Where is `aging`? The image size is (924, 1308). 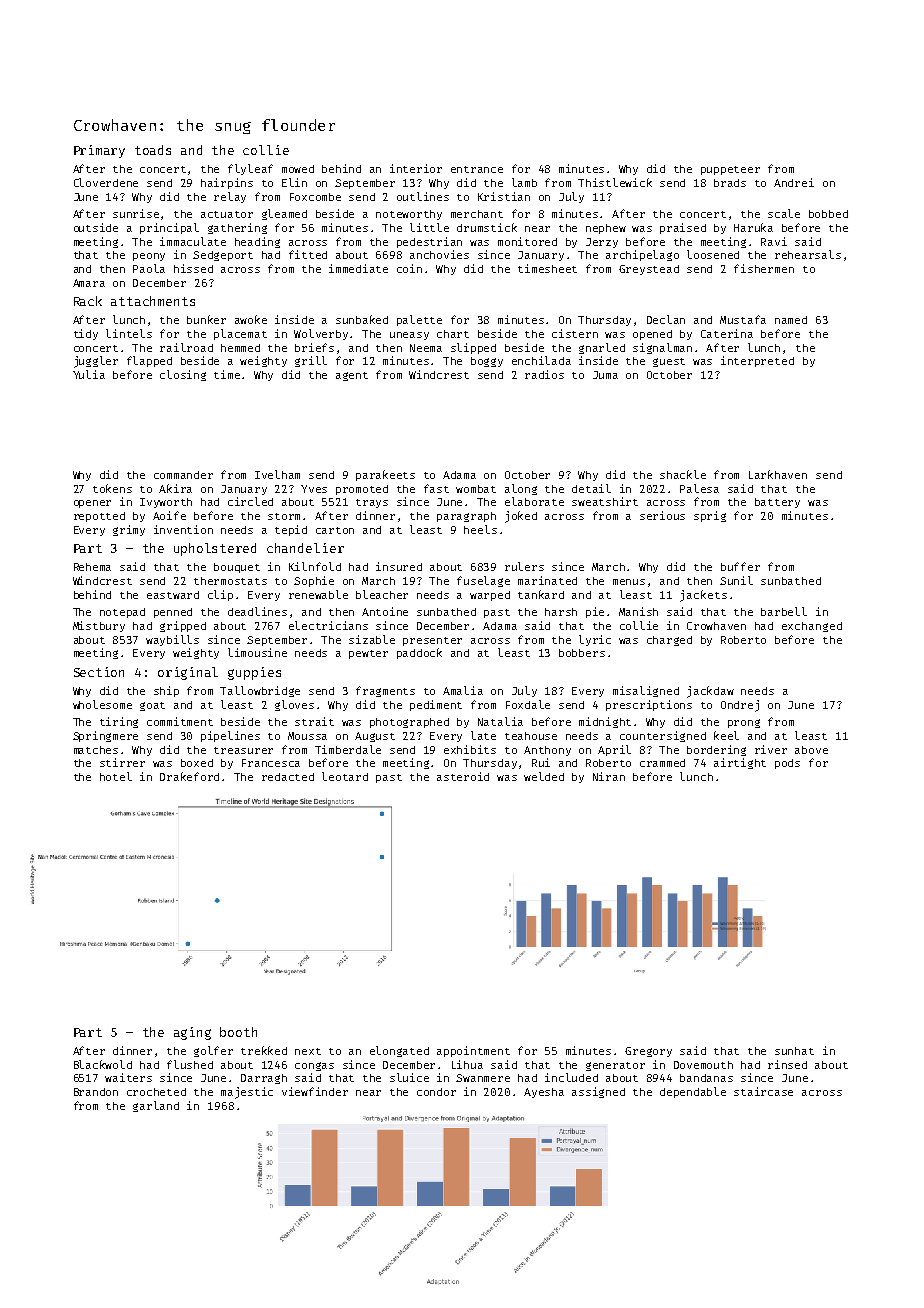
aging is located at coordinates (192, 1033).
